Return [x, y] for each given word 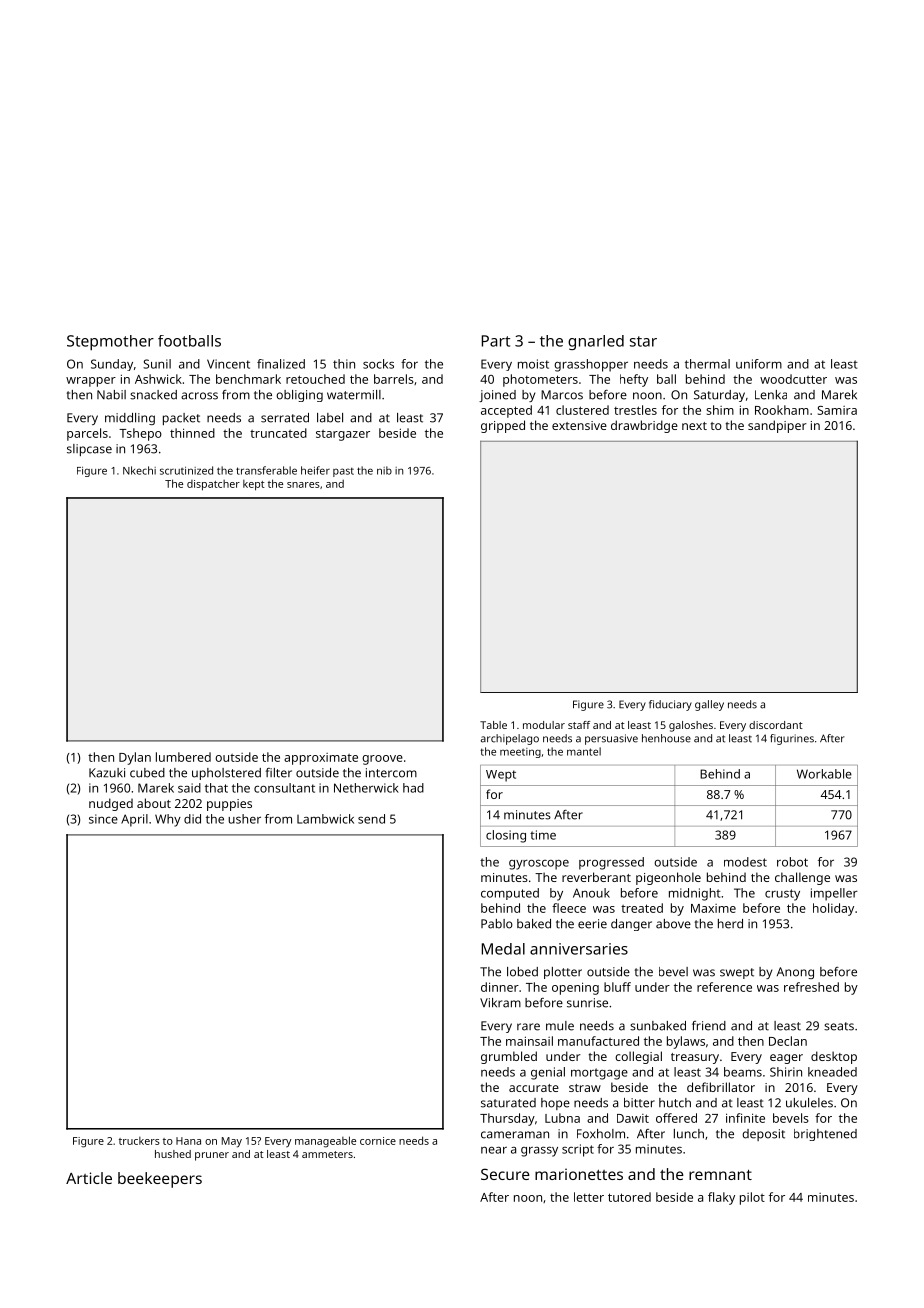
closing [506, 836]
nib [384, 470]
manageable [325, 1142]
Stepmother [110, 342]
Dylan [135, 758]
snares [303, 485]
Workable [824, 774]
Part [496, 341]
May [232, 1142]
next [694, 426]
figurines [792, 739]
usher [244, 819]
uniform [759, 364]
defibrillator [721, 1087]
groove [382, 760]
